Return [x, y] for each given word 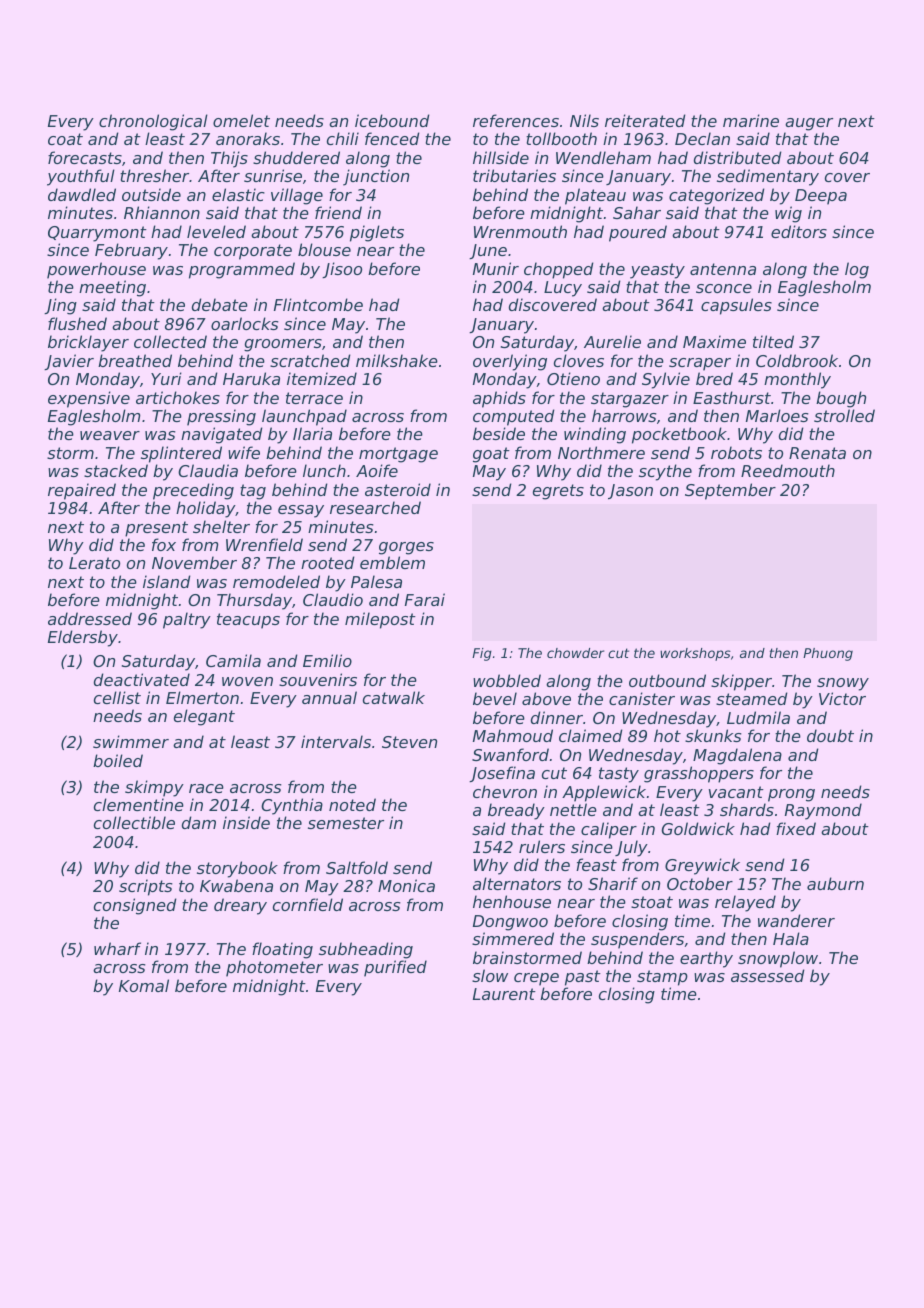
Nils [584, 120]
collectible [134, 822]
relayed [745, 903]
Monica [406, 885]
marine [751, 120]
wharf [117, 948]
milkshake [397, 360]
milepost [380, 620]
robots [736, 452]
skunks [713, 735]
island [167, 581]
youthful [81, 177]
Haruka [251, 378]
